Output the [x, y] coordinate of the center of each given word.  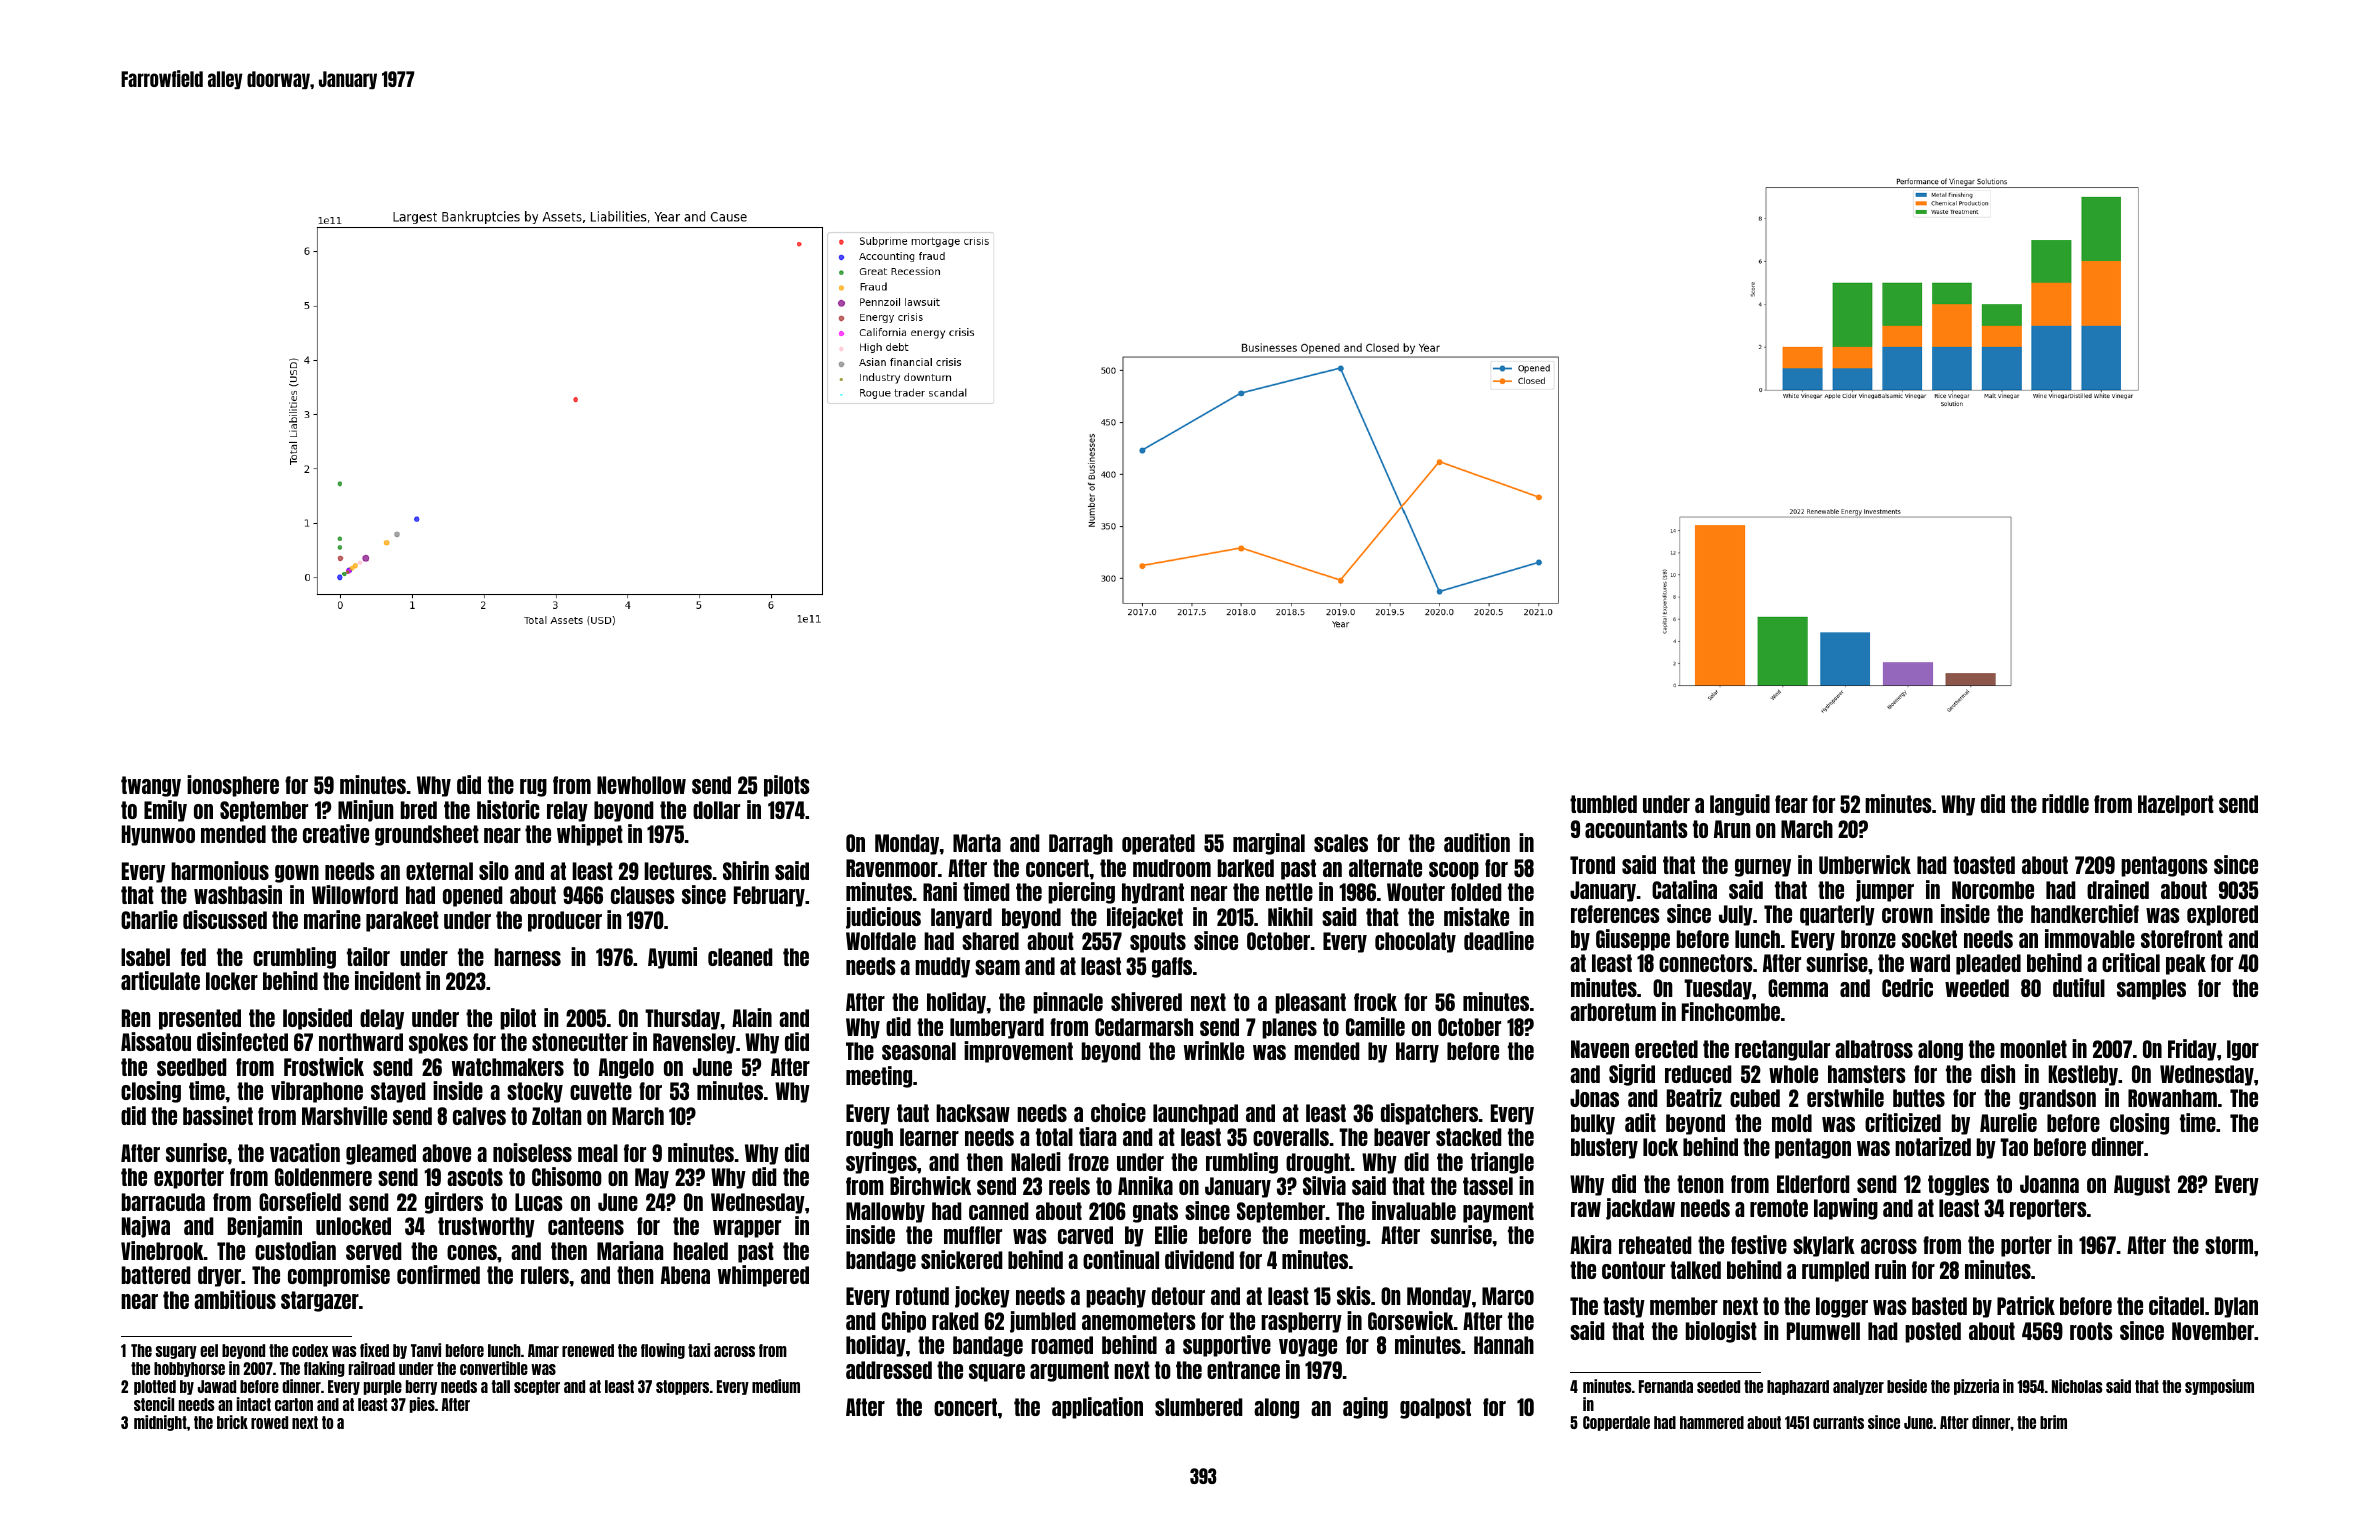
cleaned [740, 957]
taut [913, 1113]
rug [533, 788]
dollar [716, 810]
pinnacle [1068, 1003]
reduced [1698, 1074]
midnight [160, 1423]
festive [1759, 1244]
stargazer [320, 1301]
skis [1354, 1295]
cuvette [601, 1091]
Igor [2243, 1050]
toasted [1984, 865]
